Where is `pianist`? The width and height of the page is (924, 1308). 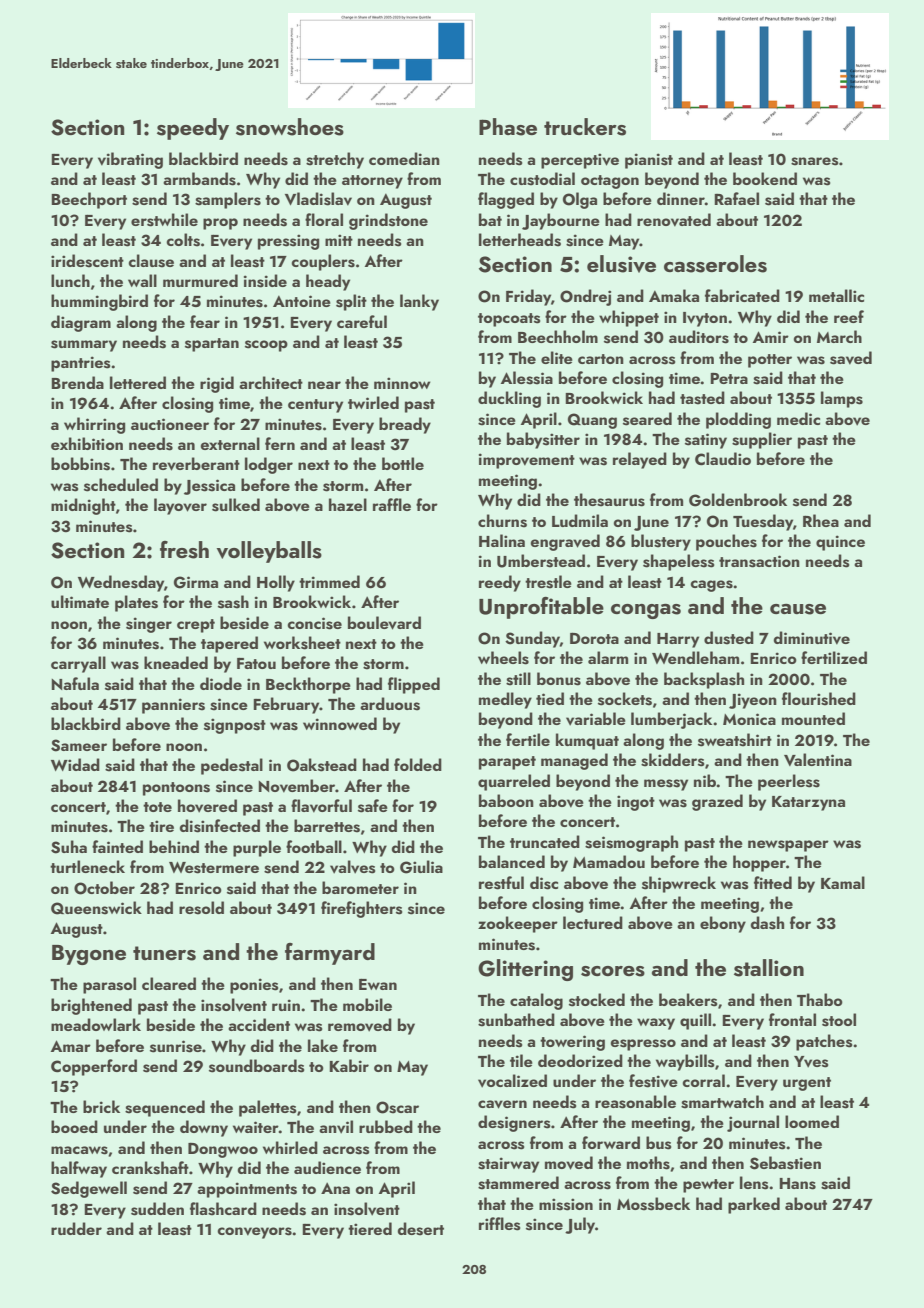
pianist is located at coordinates (649, 161).
